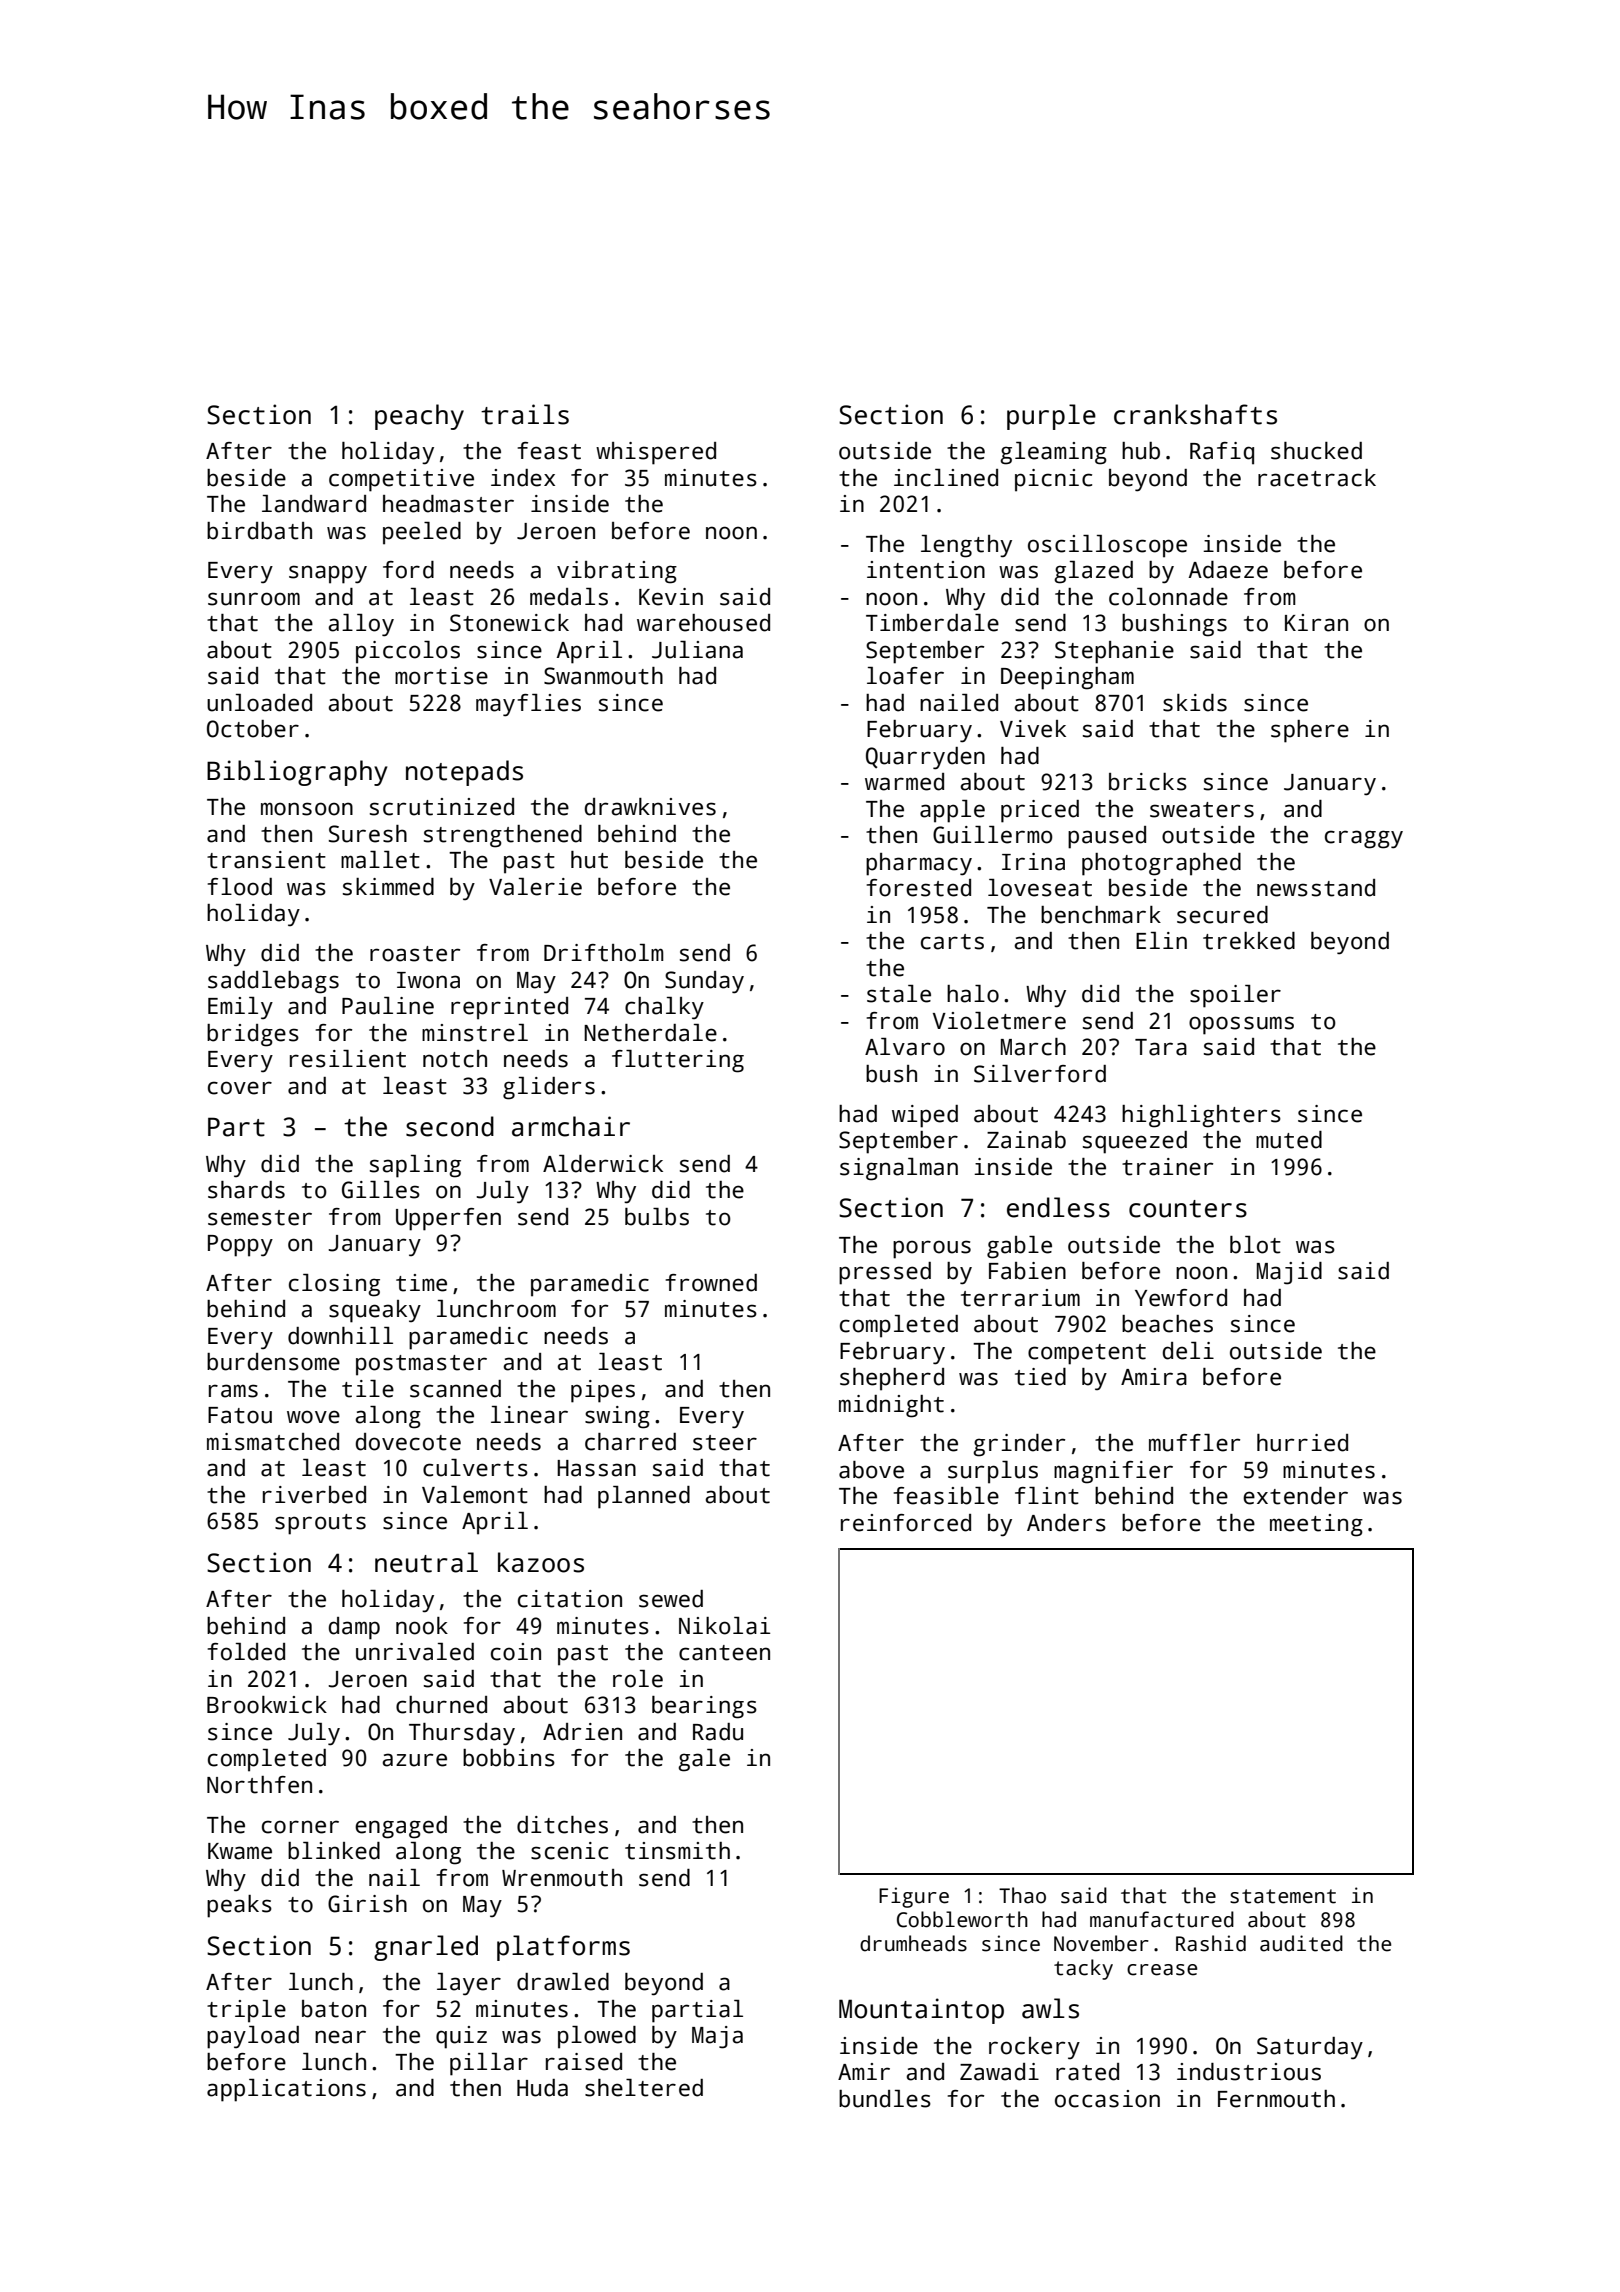  What do you see at coordinates (448, 504) in the screenshot?
I see `headmaster` at bounding box center [448, 504].
